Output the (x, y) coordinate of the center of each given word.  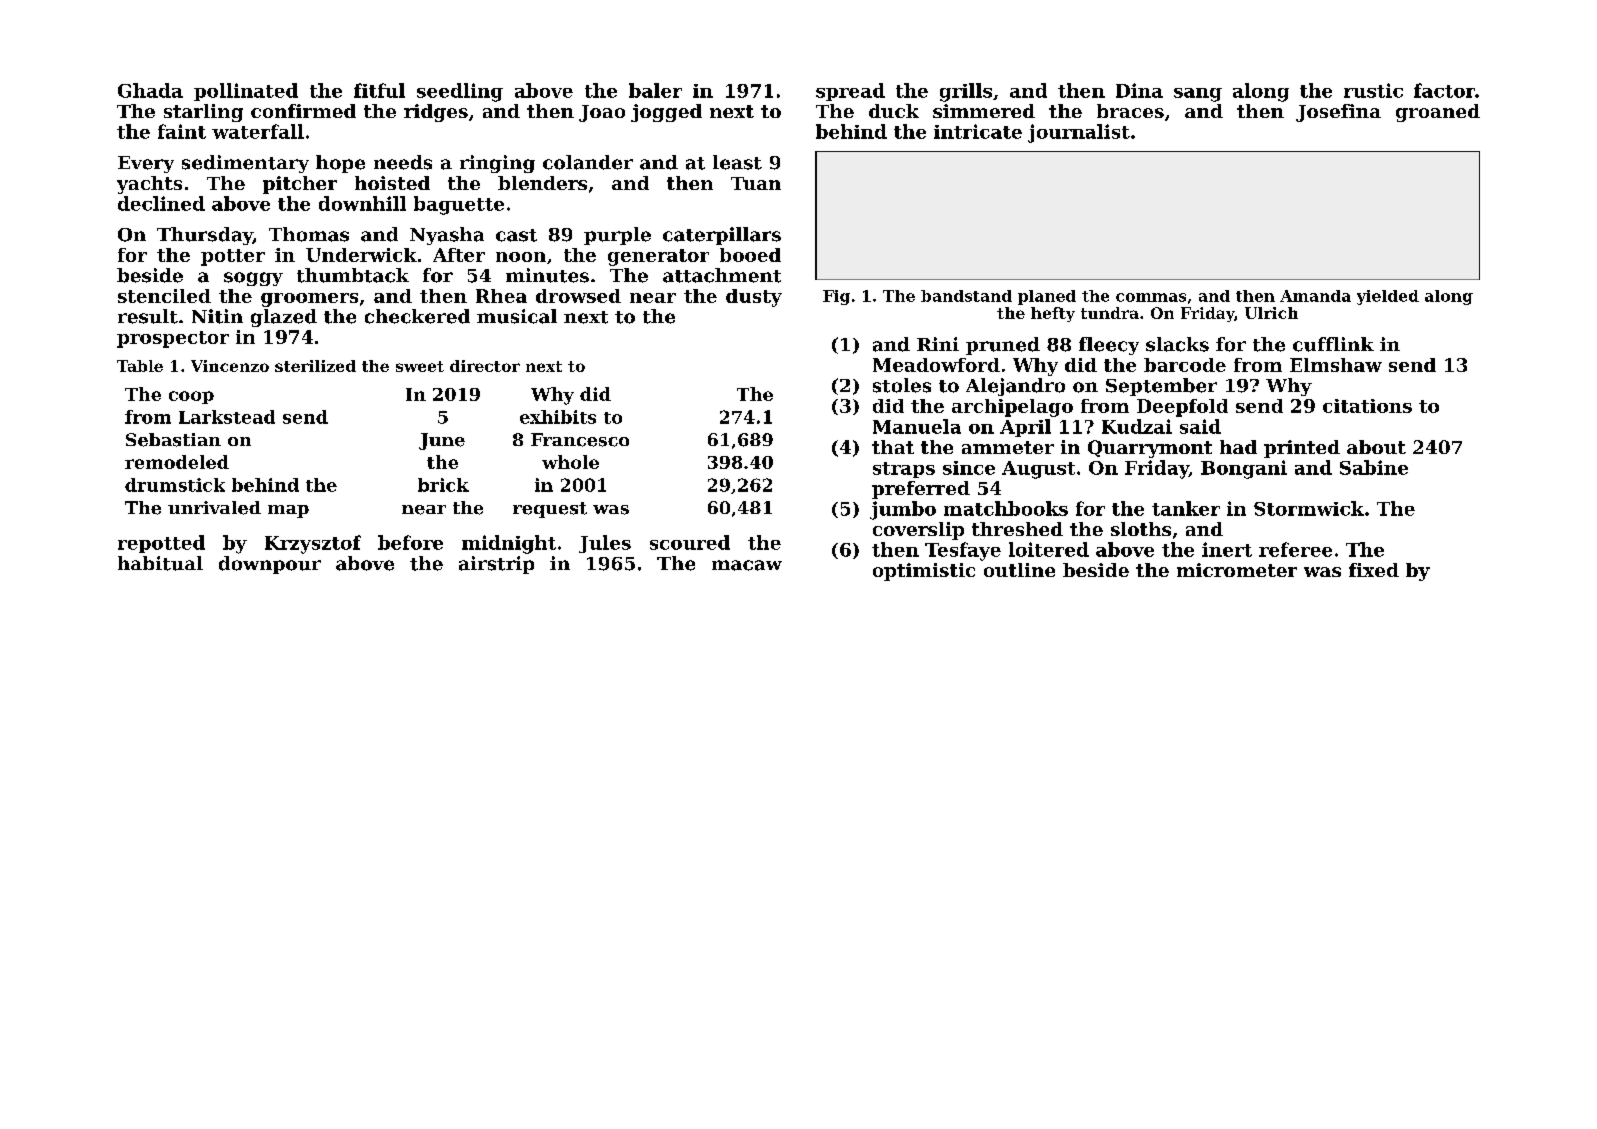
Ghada (150, 90)
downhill (362, 203)
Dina (1139, 90)
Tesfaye (963, 551)
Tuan (756, 183)
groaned (1438, 113)
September (1161, 387)
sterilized (315, 366)
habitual (160, 563)
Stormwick (1309, 508)
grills (966, 92)
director (485, 366)
